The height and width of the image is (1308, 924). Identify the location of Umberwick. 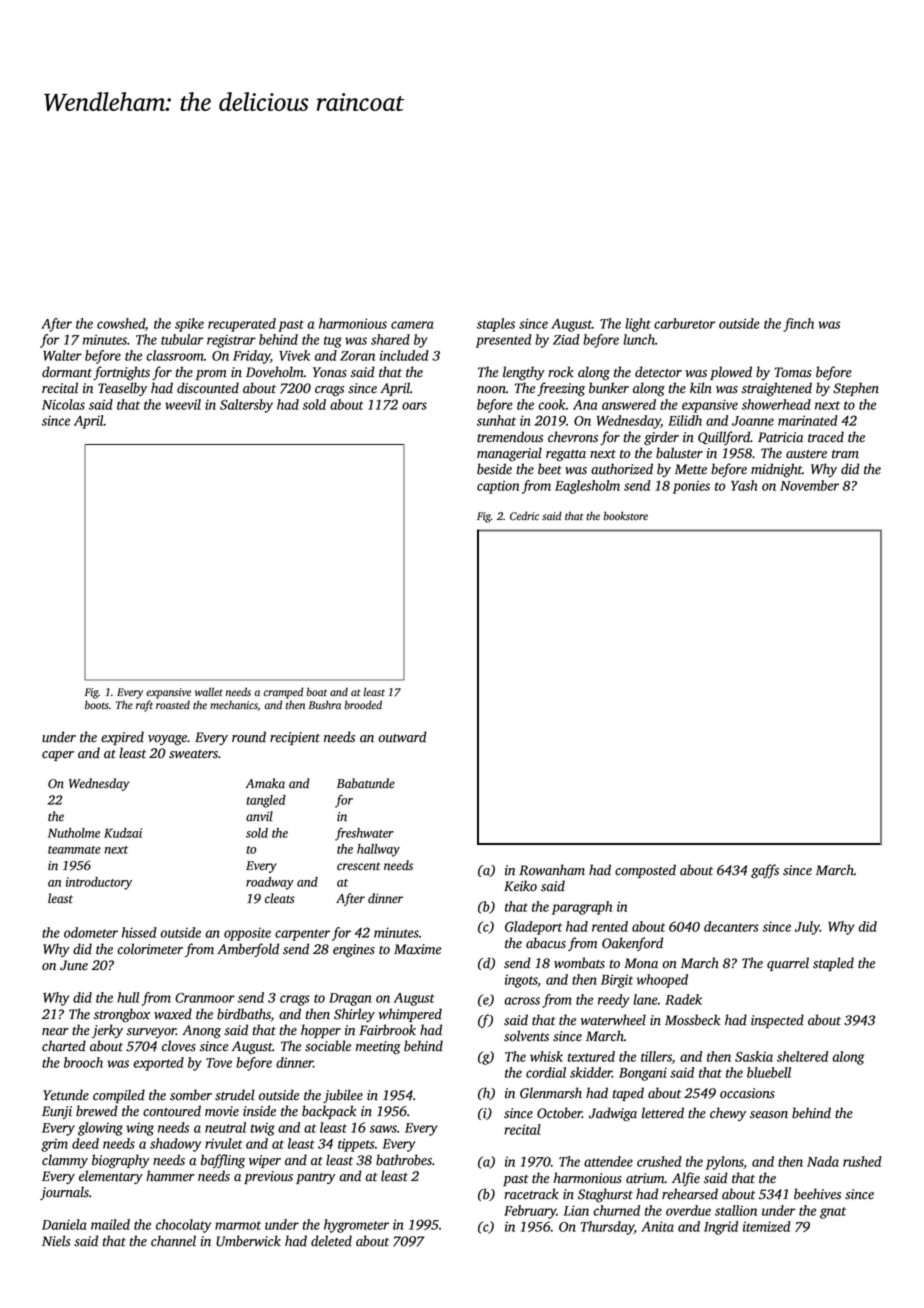
(248, 1241).
